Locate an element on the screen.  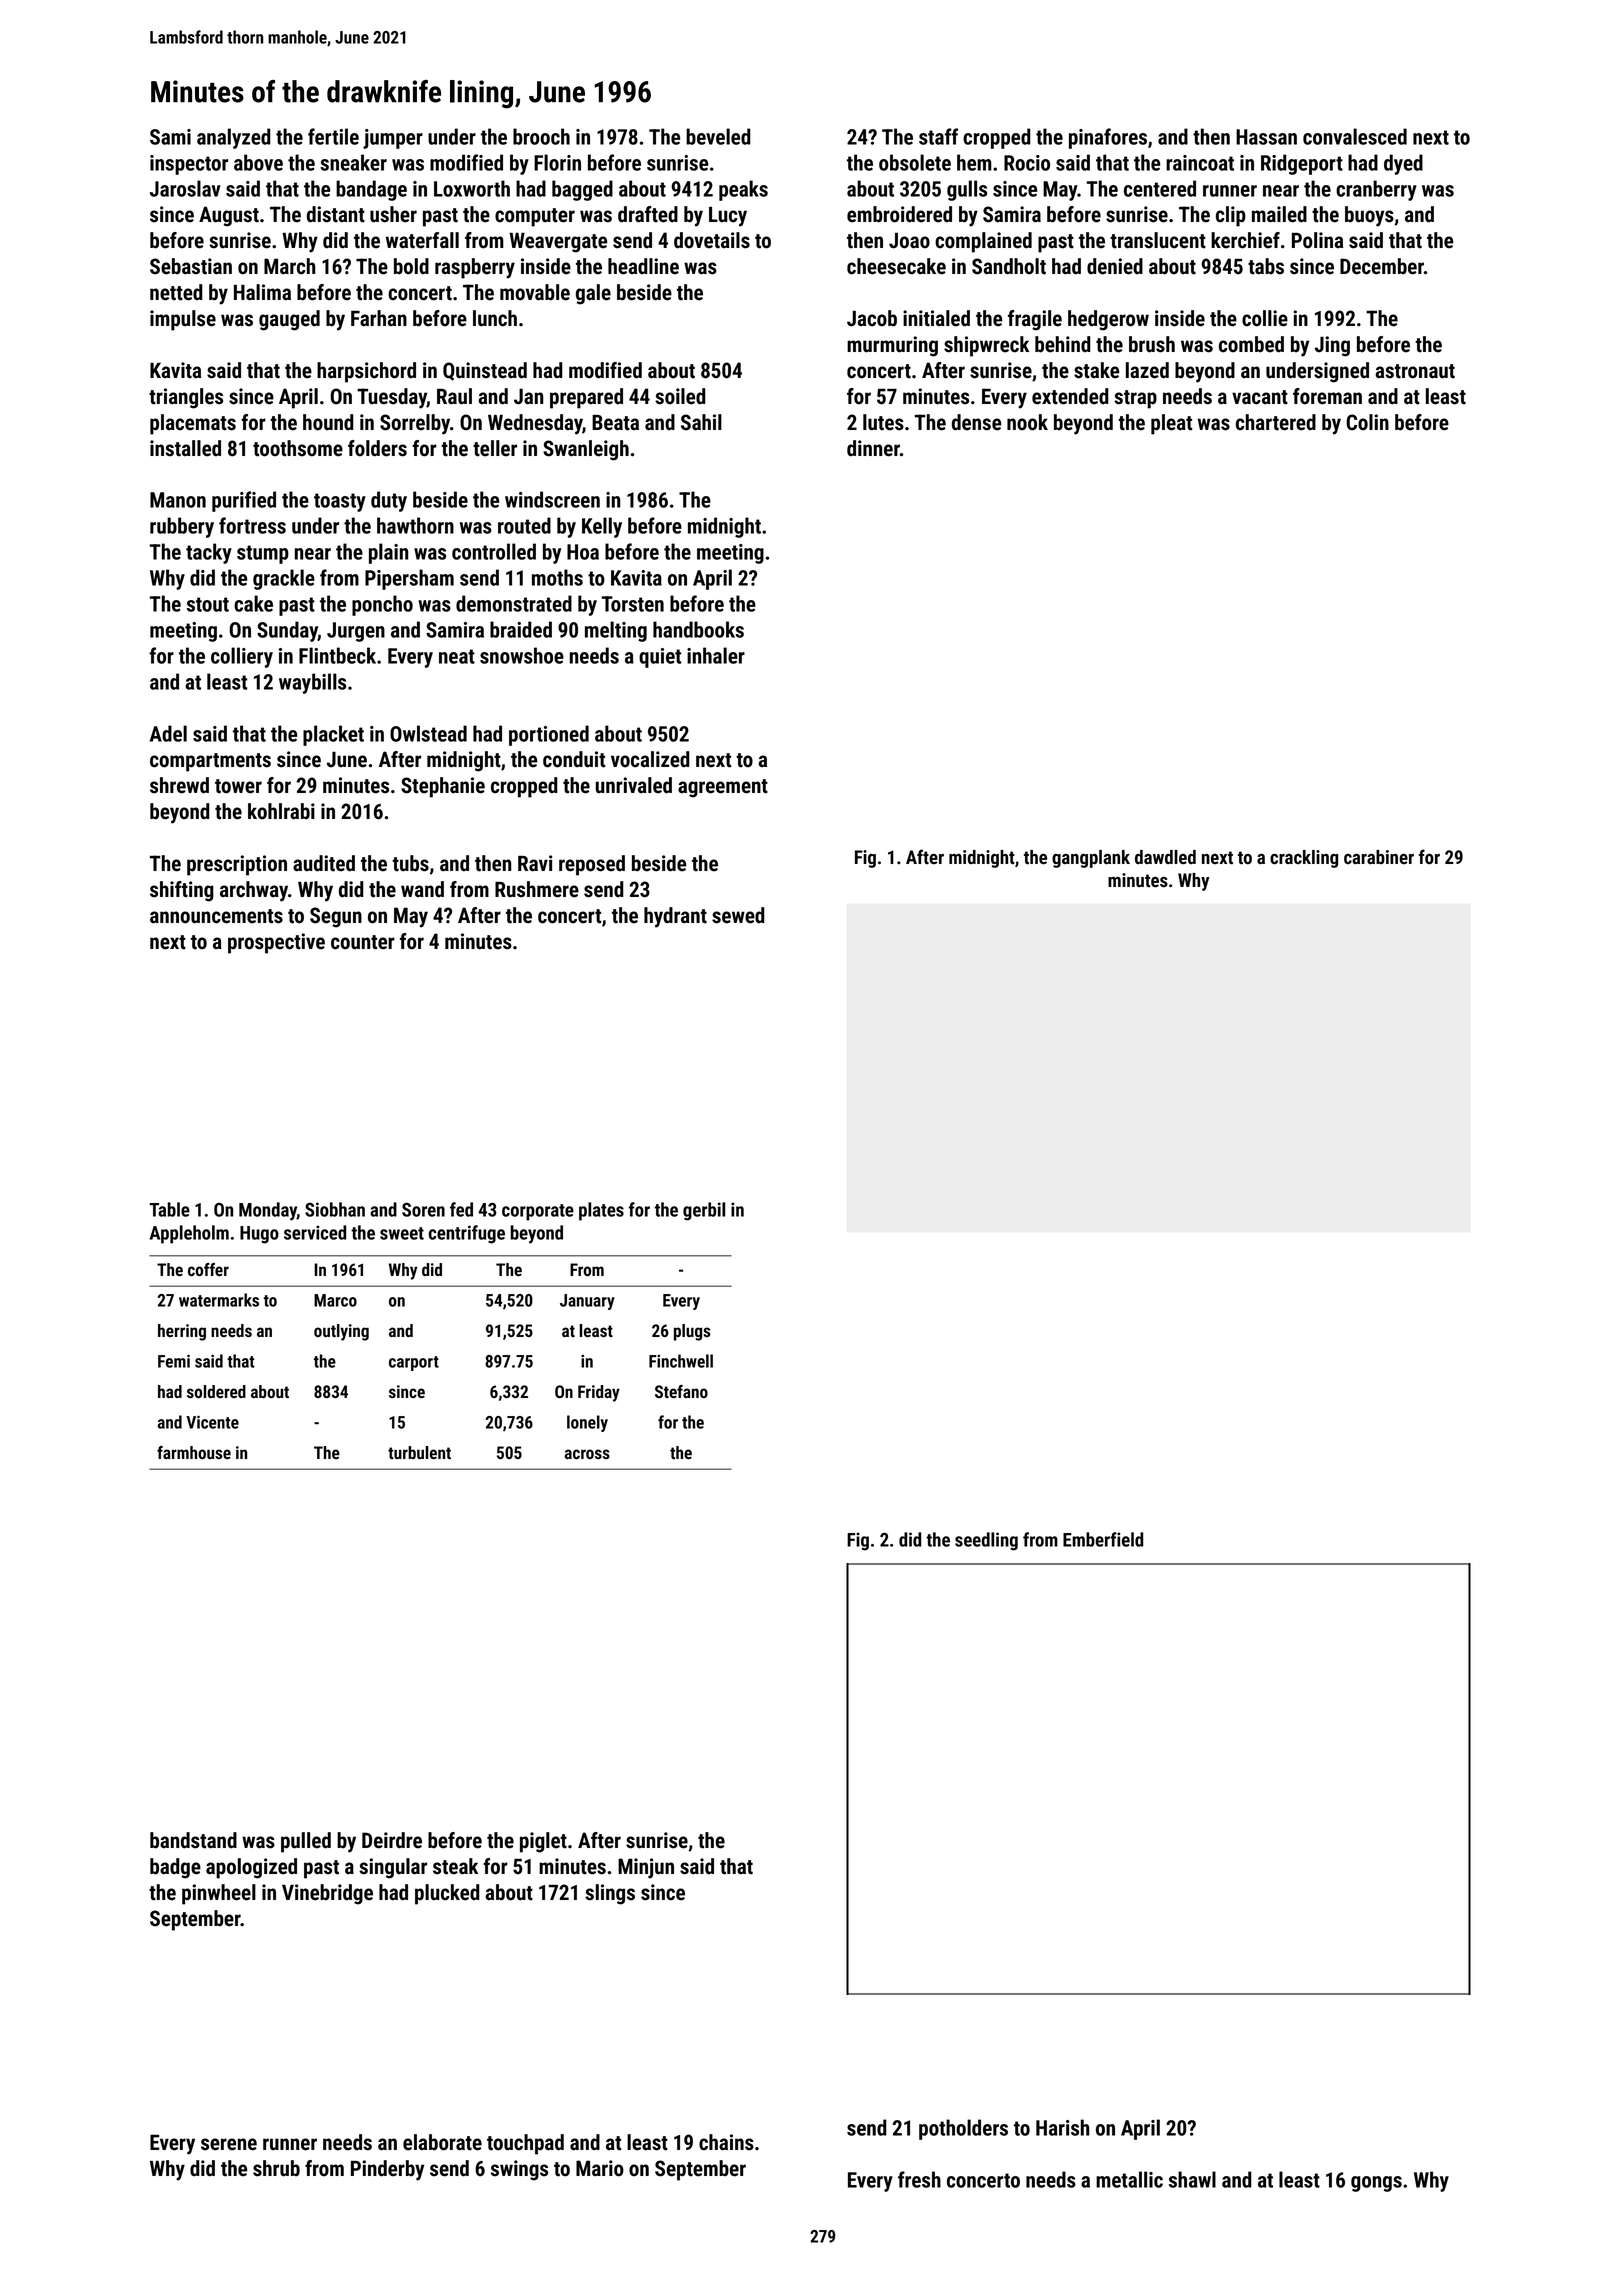
seedling is located at coordinates (986, 1541).
